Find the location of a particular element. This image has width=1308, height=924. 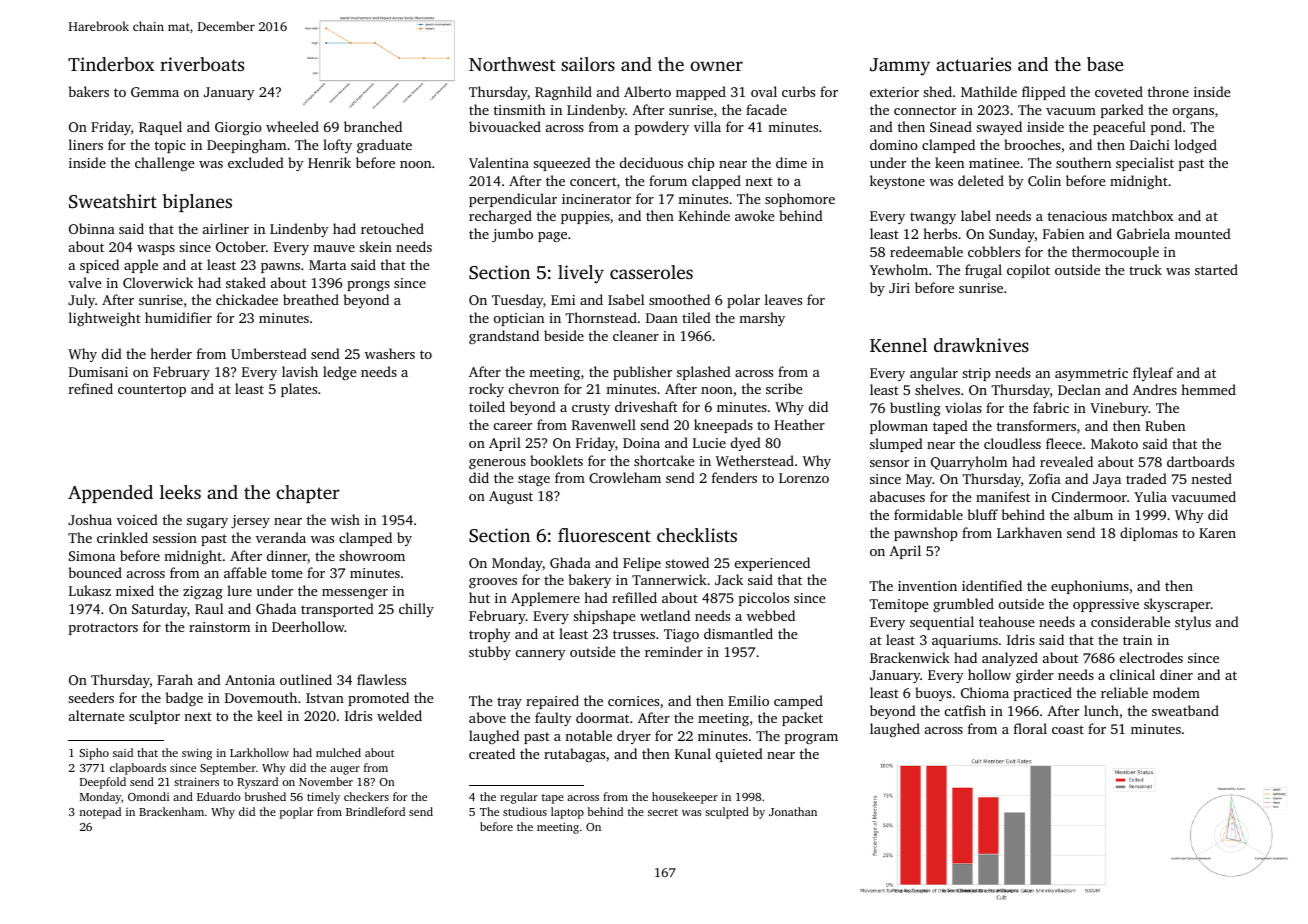

Eduardo is located at coordinates (219, 796).
